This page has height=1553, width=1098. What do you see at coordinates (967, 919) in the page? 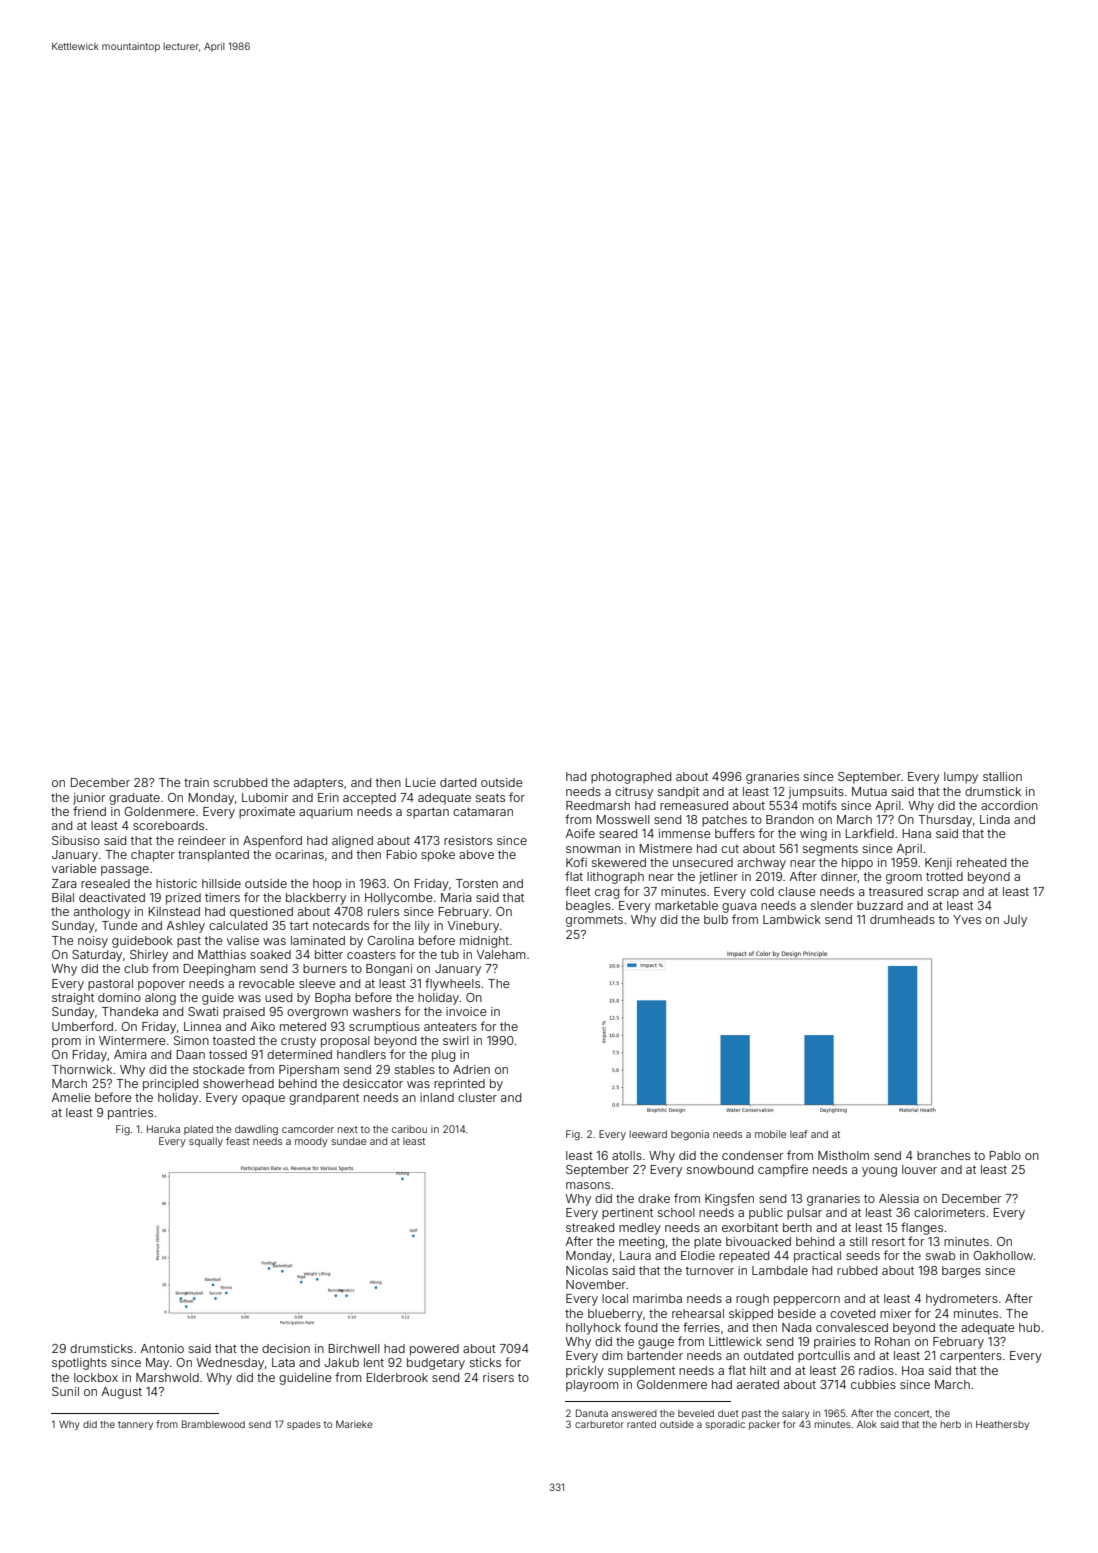
I see `Yves` at bounding box center [967, 919].
